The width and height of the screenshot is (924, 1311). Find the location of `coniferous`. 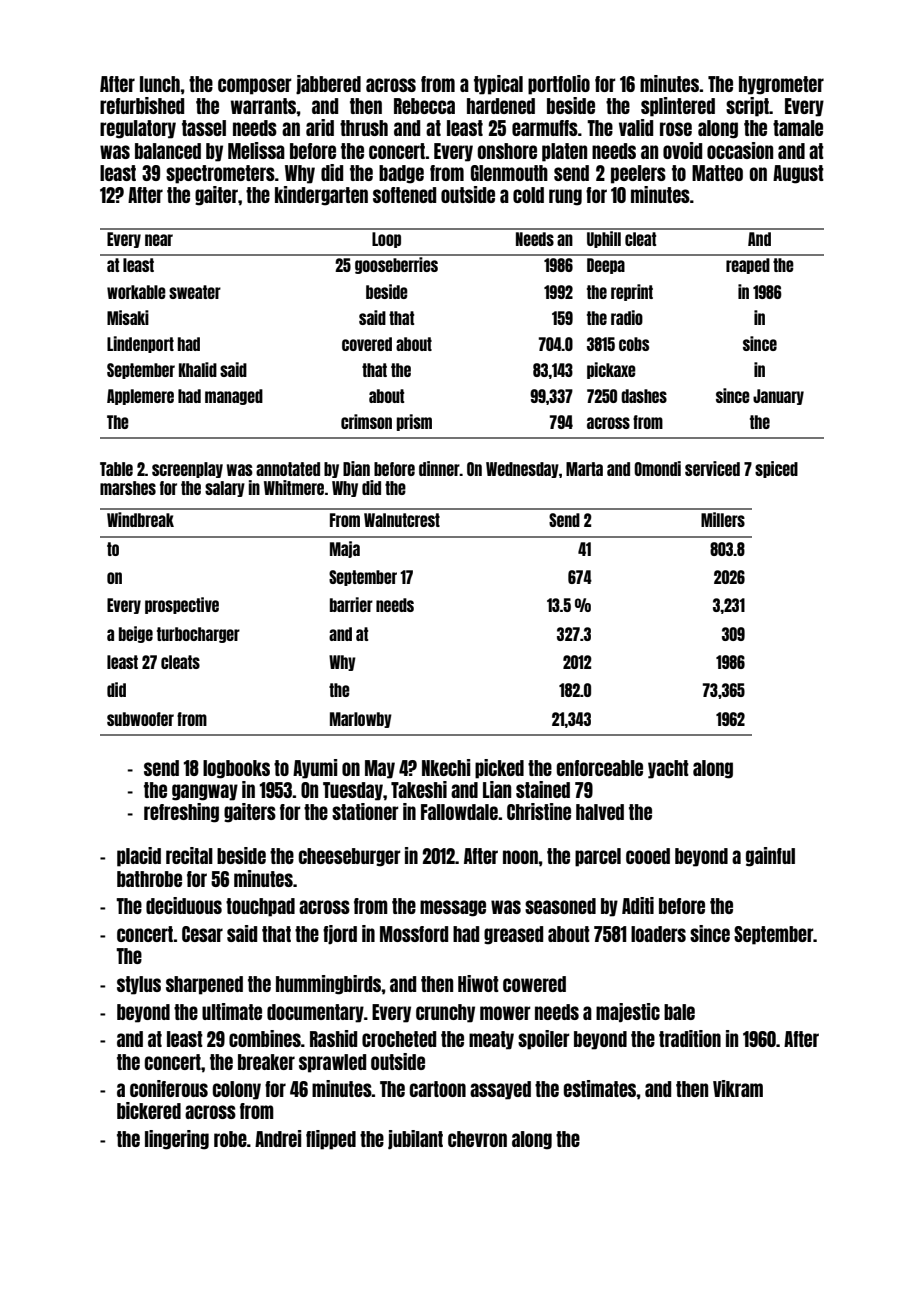

coniferous is located at coordinates (169, 1088).
